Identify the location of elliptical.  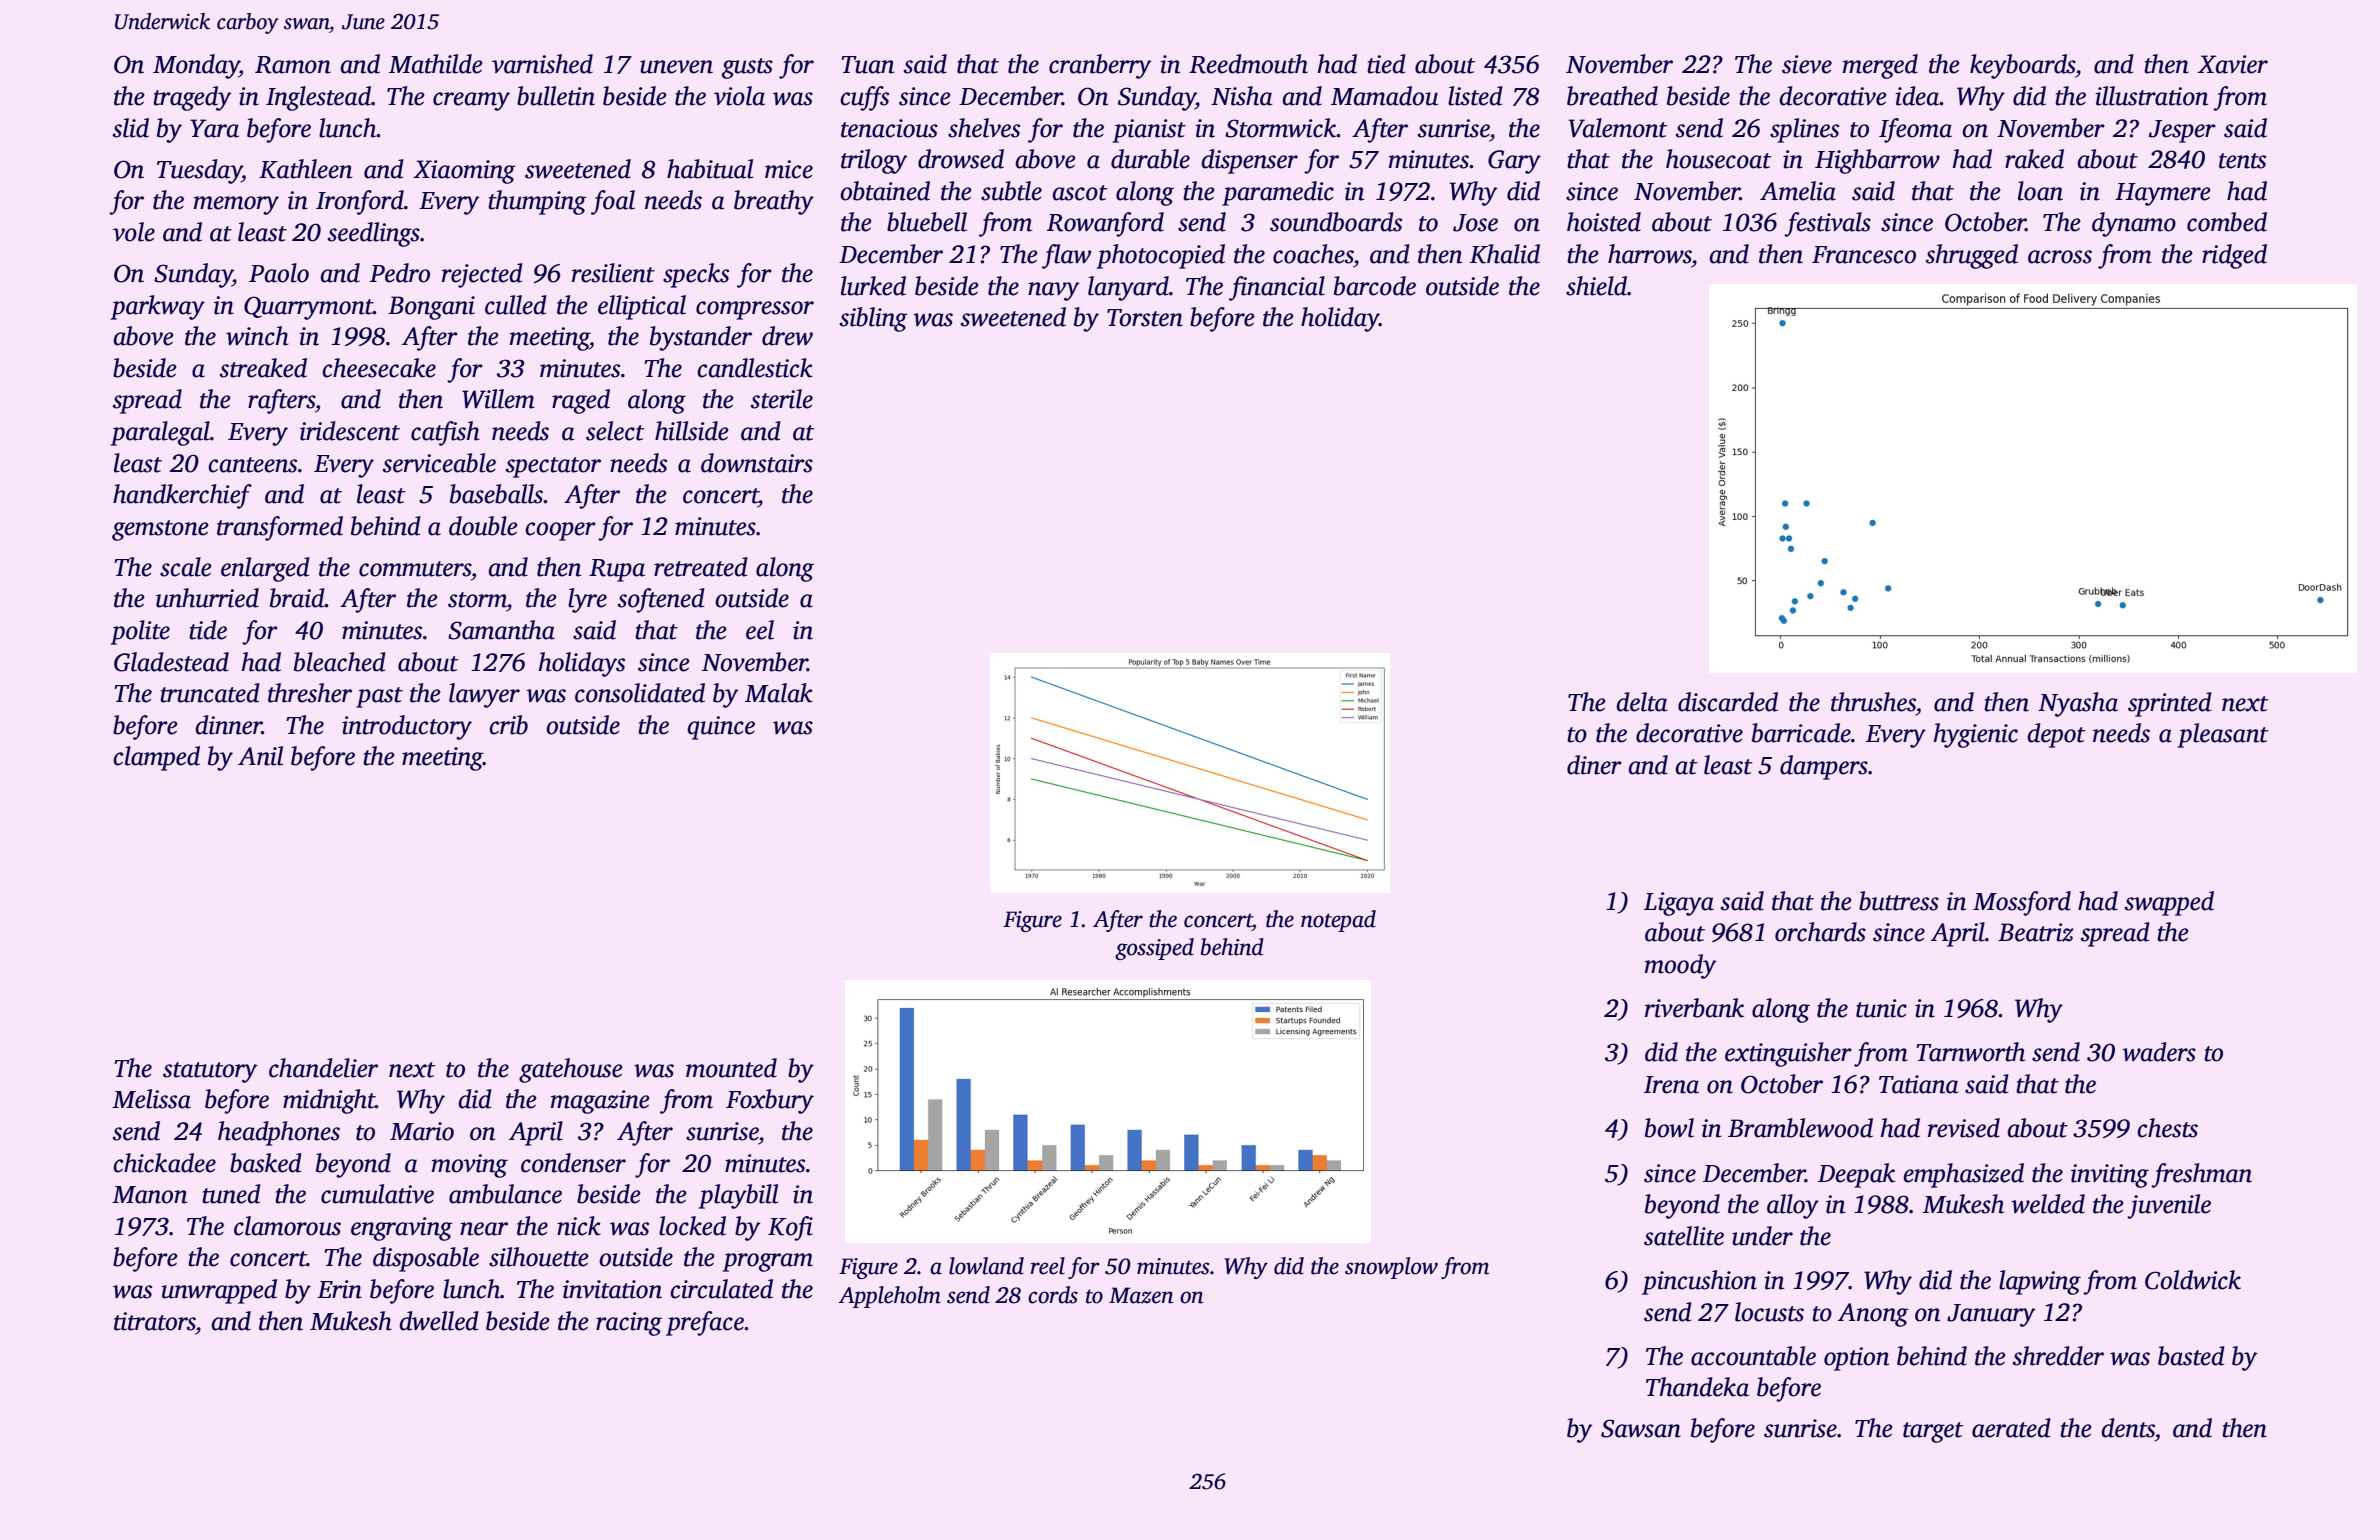
(642, 307).
